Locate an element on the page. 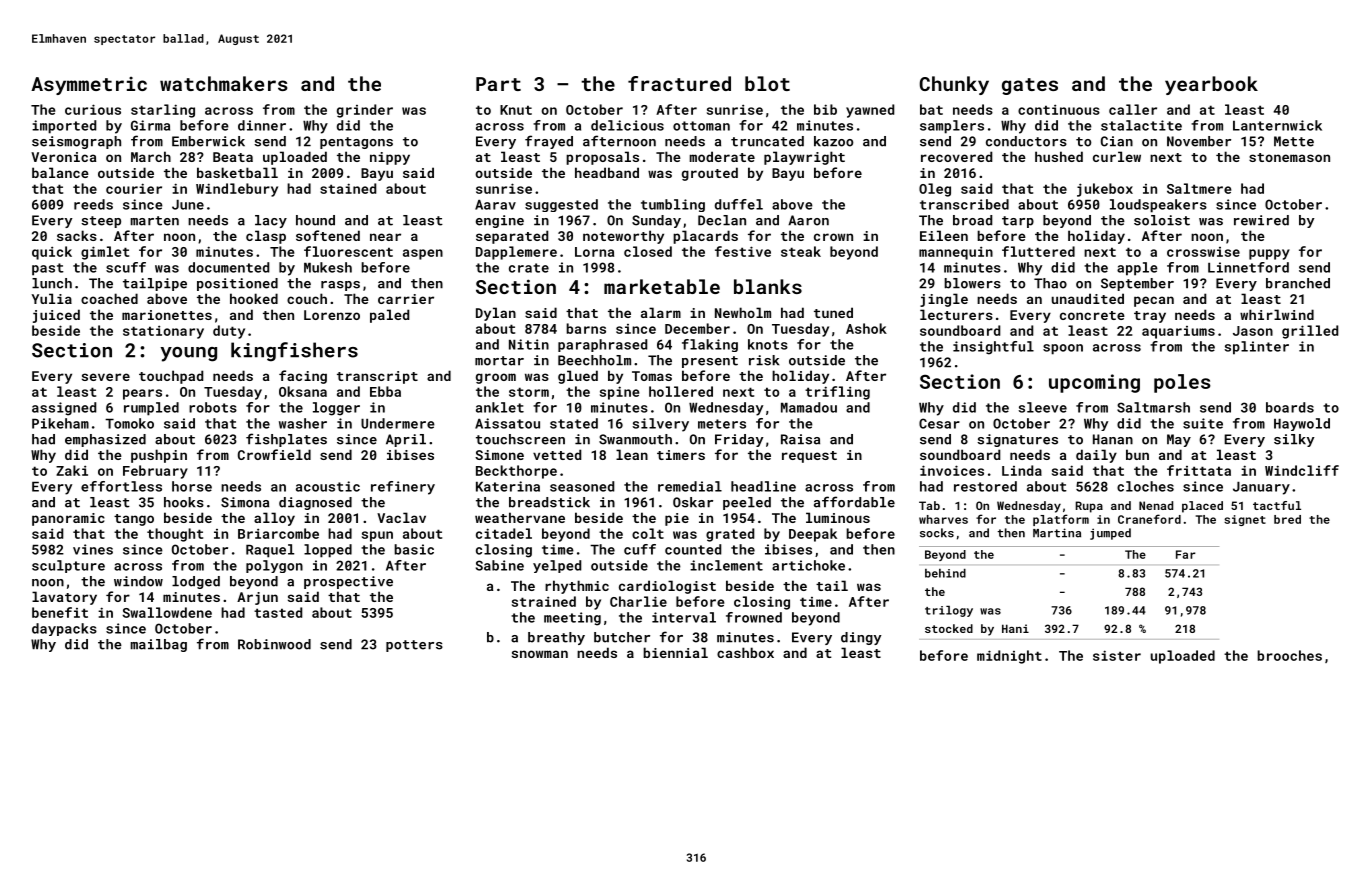  Crowfield is located at coordinates (274, 454).
